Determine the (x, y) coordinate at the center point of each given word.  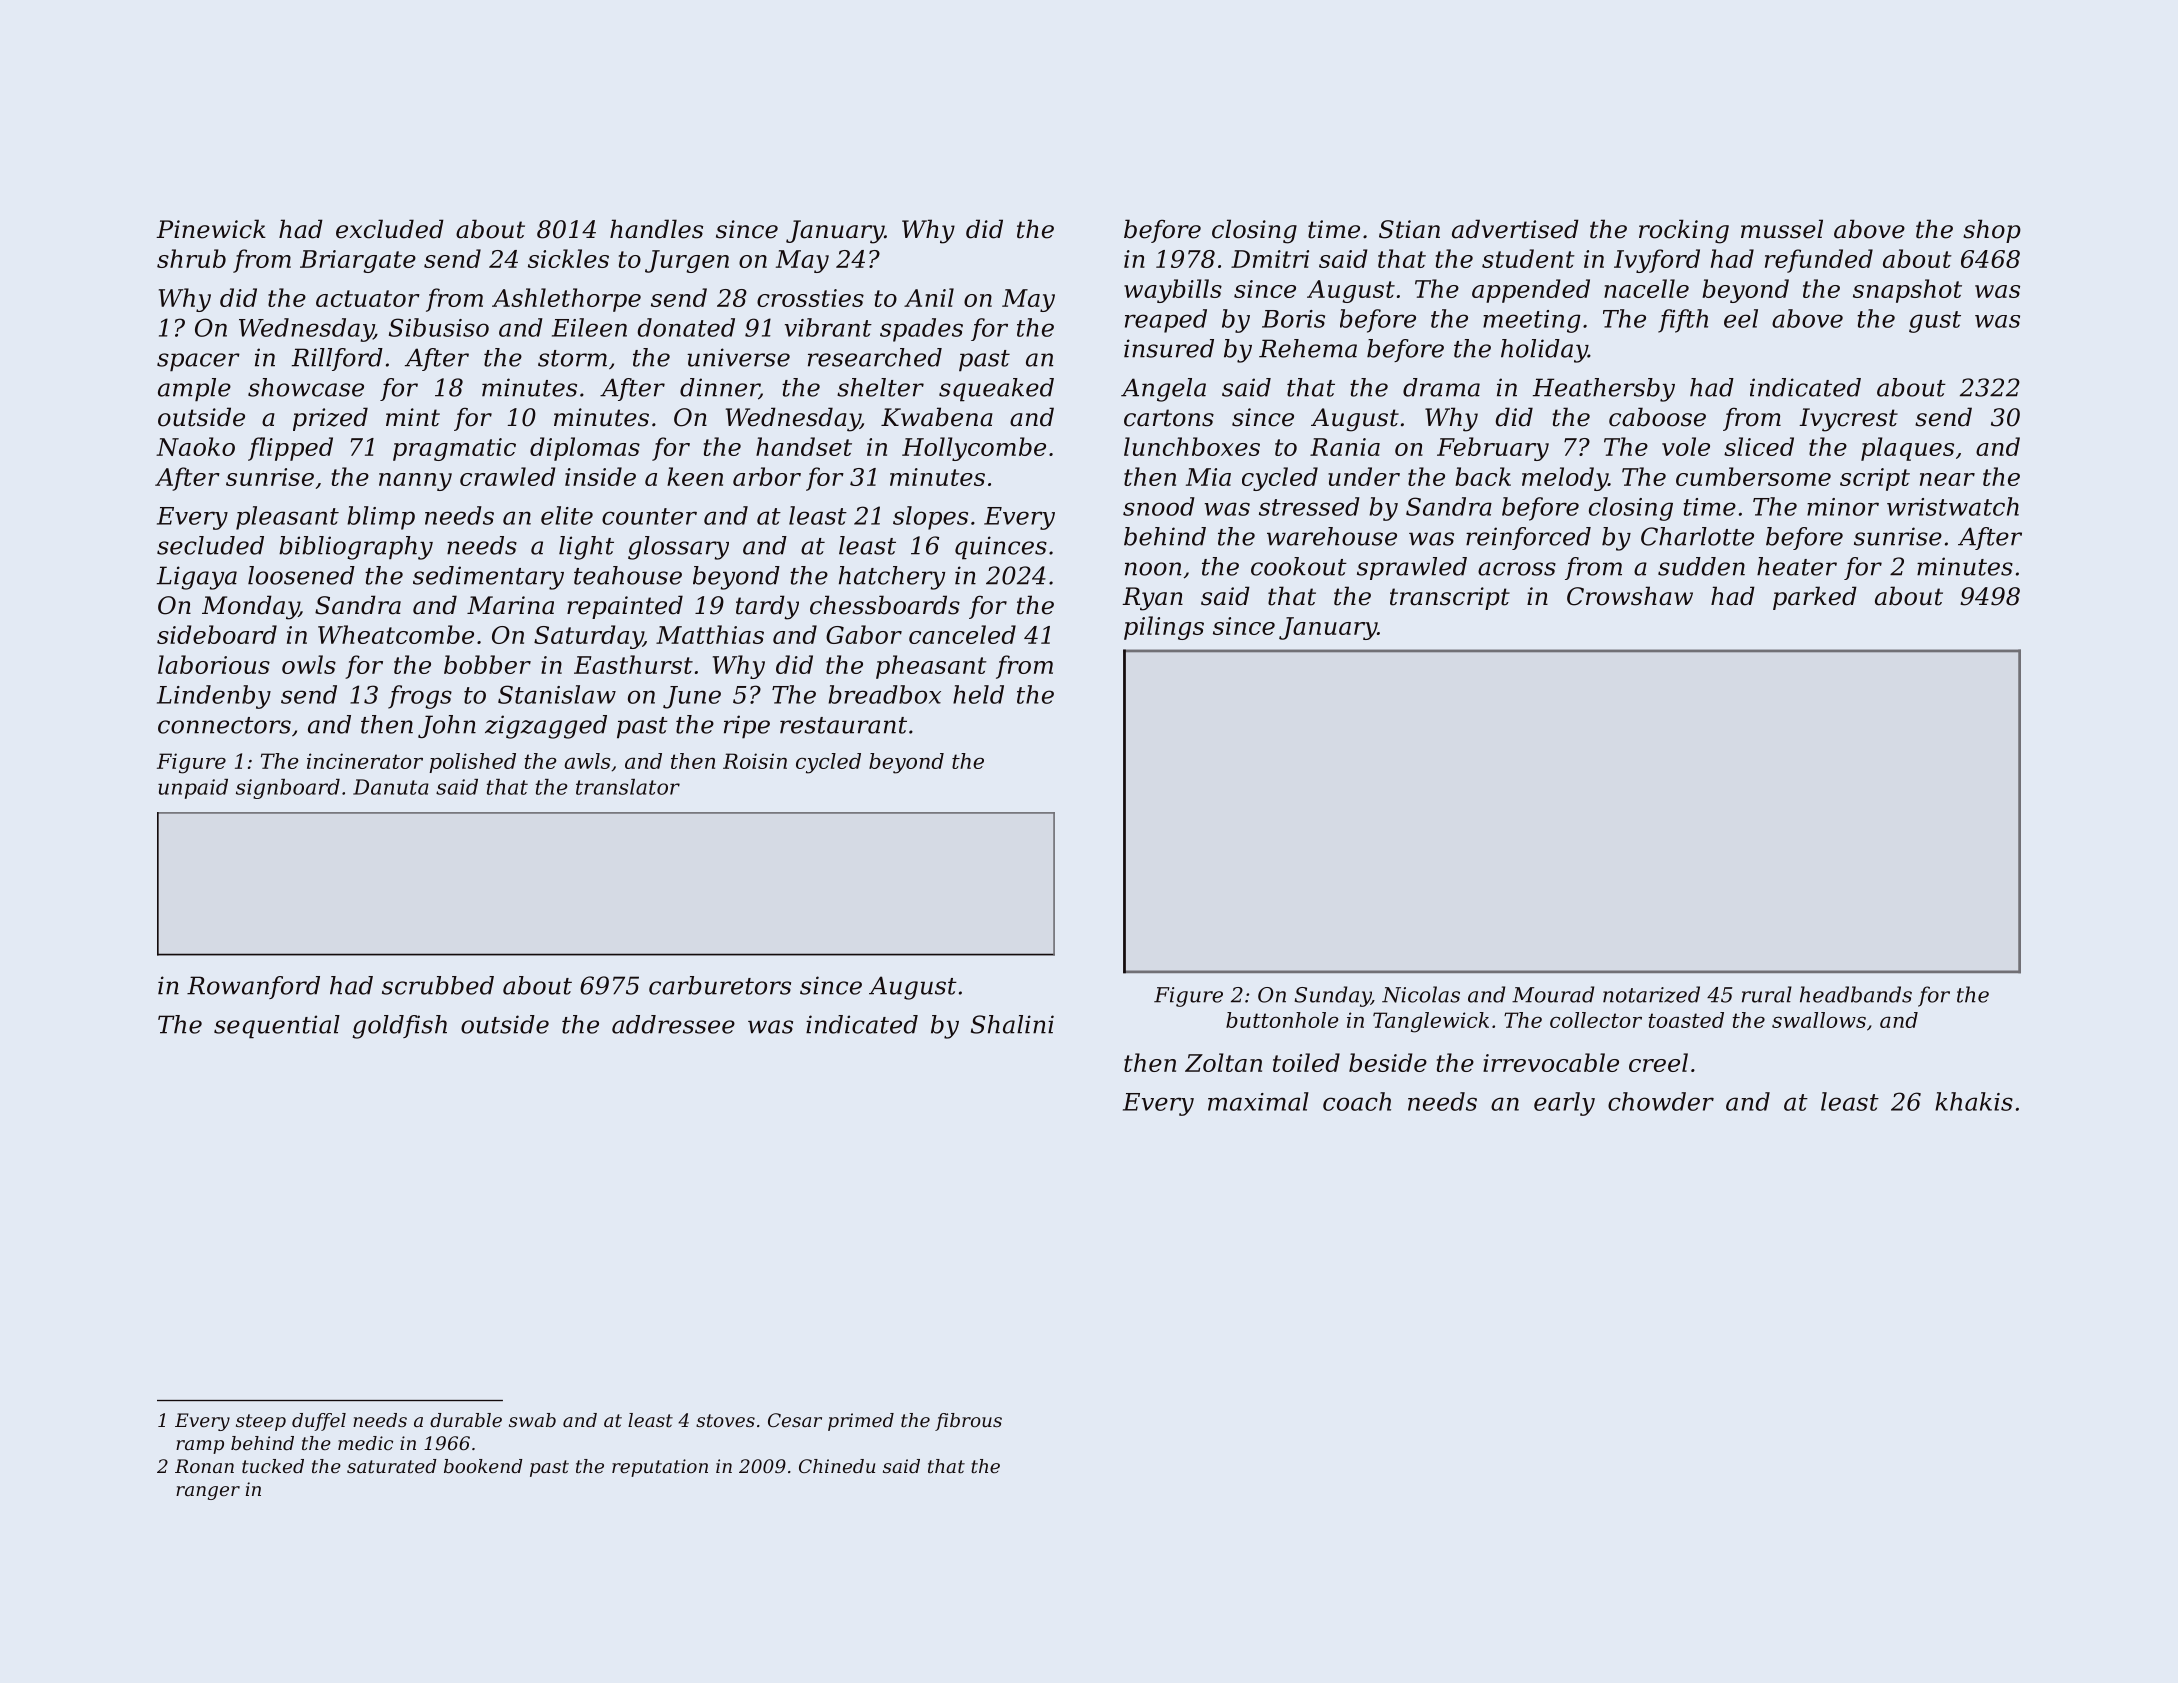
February (1493, 449)
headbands (1856, 994)
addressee (673, 1024)
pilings (1164, 628)
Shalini (1012, 1024)
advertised (1515, 229)
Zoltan (1223, 1062)
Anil (929, 297)
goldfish (399, 1027)
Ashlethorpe (566, 300)
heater (1797, 566)
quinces (1001, 548)
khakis (1974, 1101)
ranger (208, 1493)
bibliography (356, 548)
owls (309, 664)
